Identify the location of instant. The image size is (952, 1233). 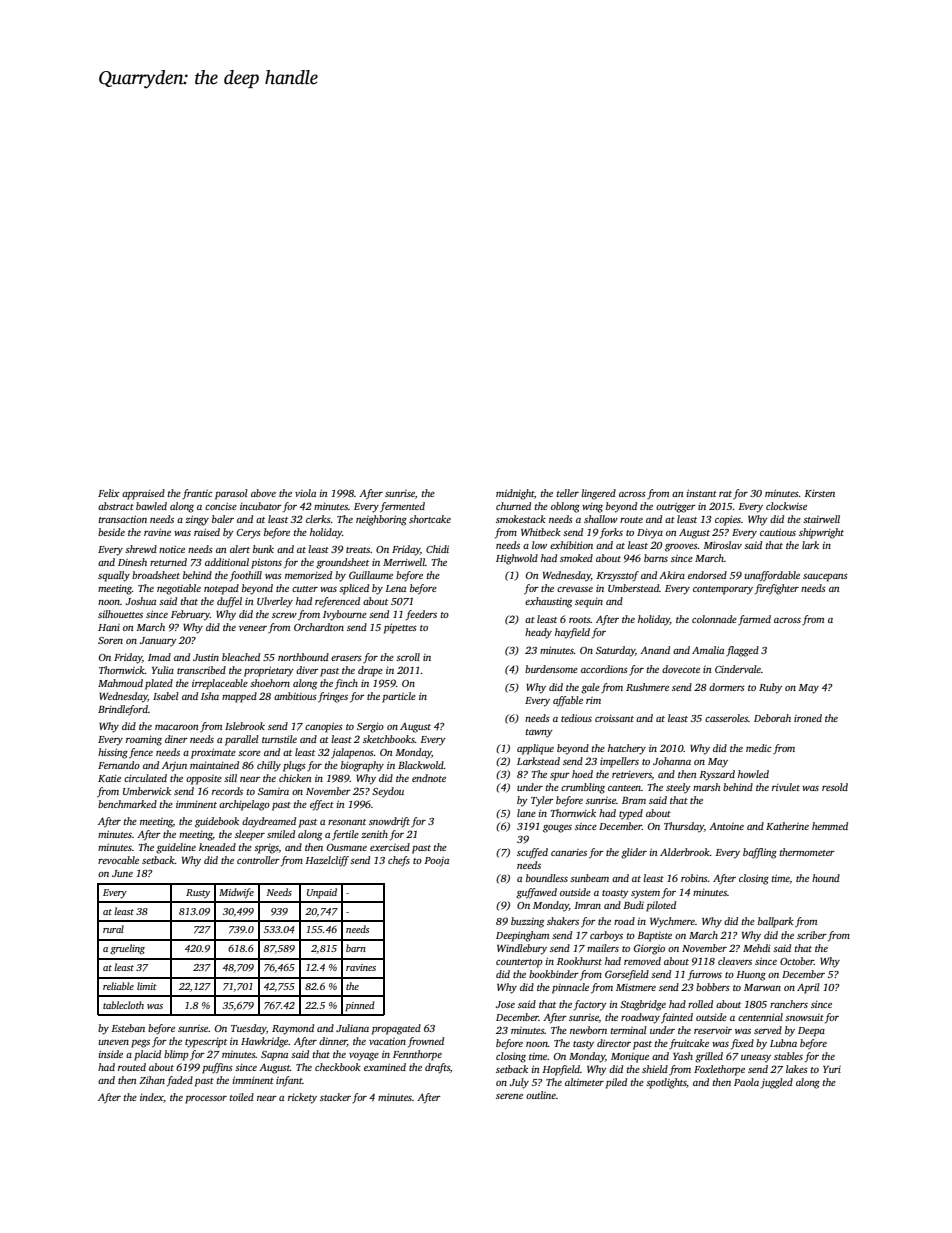
(702, 493).
